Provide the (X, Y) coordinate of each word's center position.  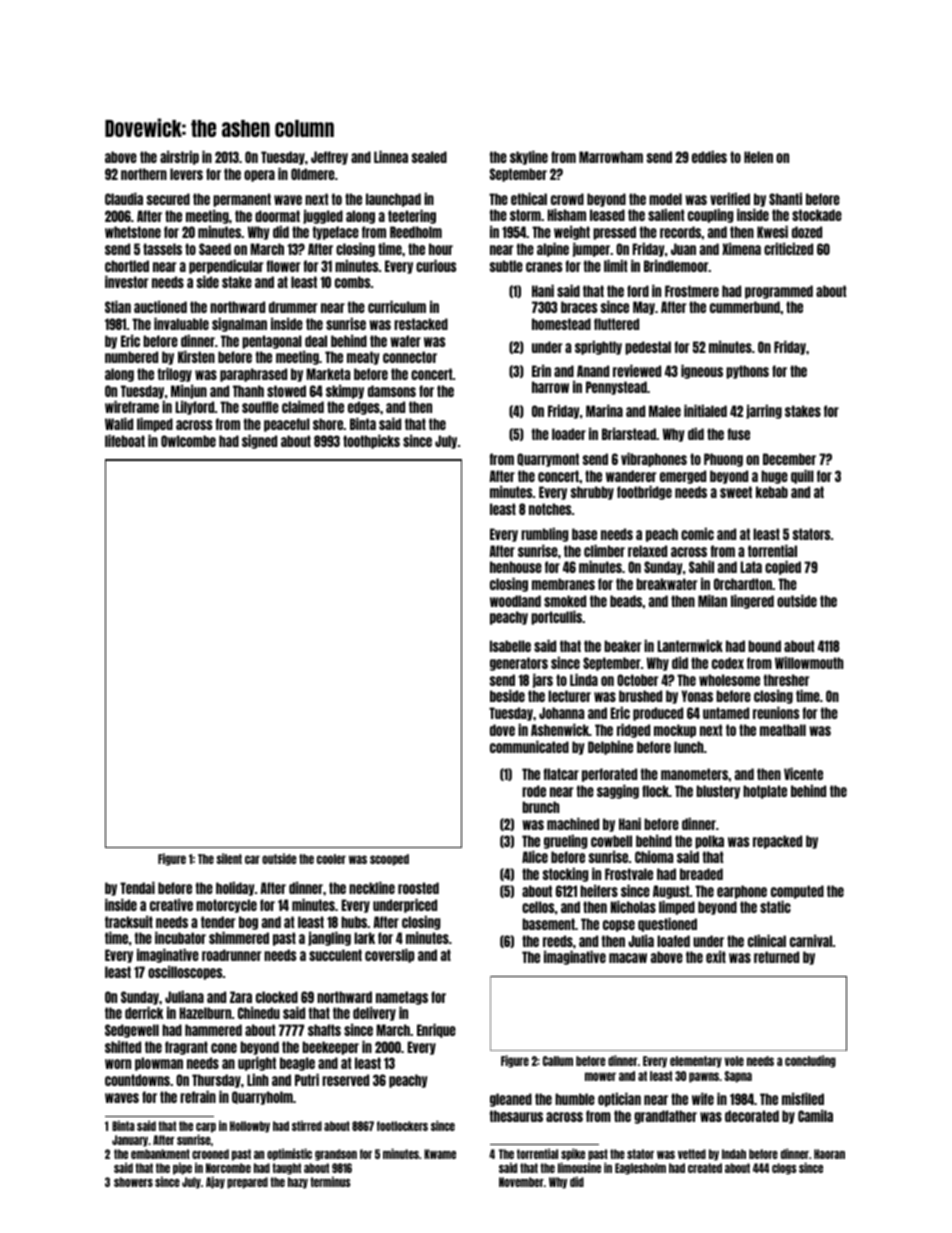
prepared (247, 1183)
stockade (817, 215)
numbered (131, 357)
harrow (550, 387)
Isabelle (510, 646)
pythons (747, 372)
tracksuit (129, 922)
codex (728, 663)
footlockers (402, 1126)
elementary (696, 1062)
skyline (529, 158)
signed (259, 442)
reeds (558, 941)
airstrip (179, 158)
